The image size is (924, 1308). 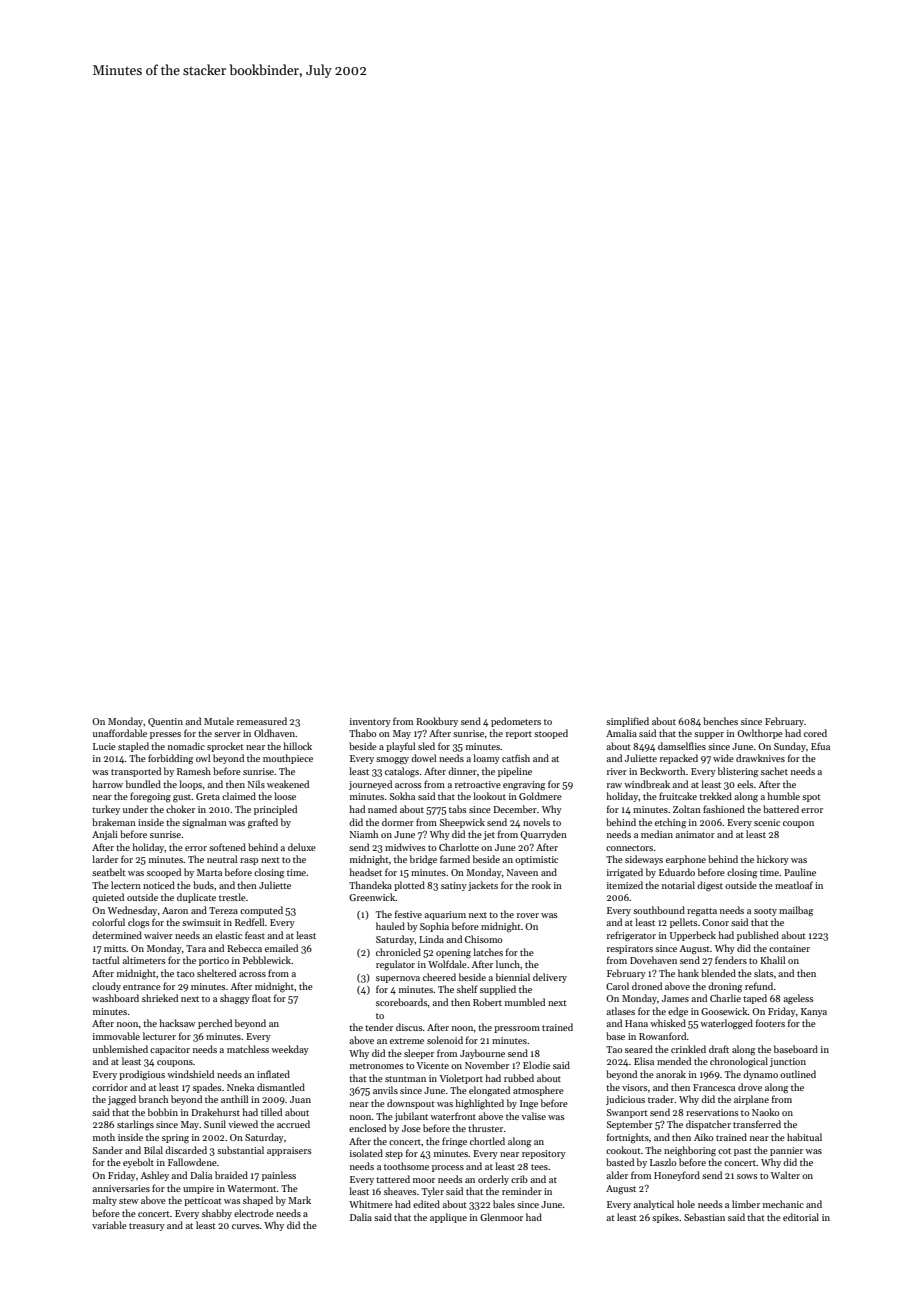 I want to click on Greenwick, so click(x=372, y=897).
